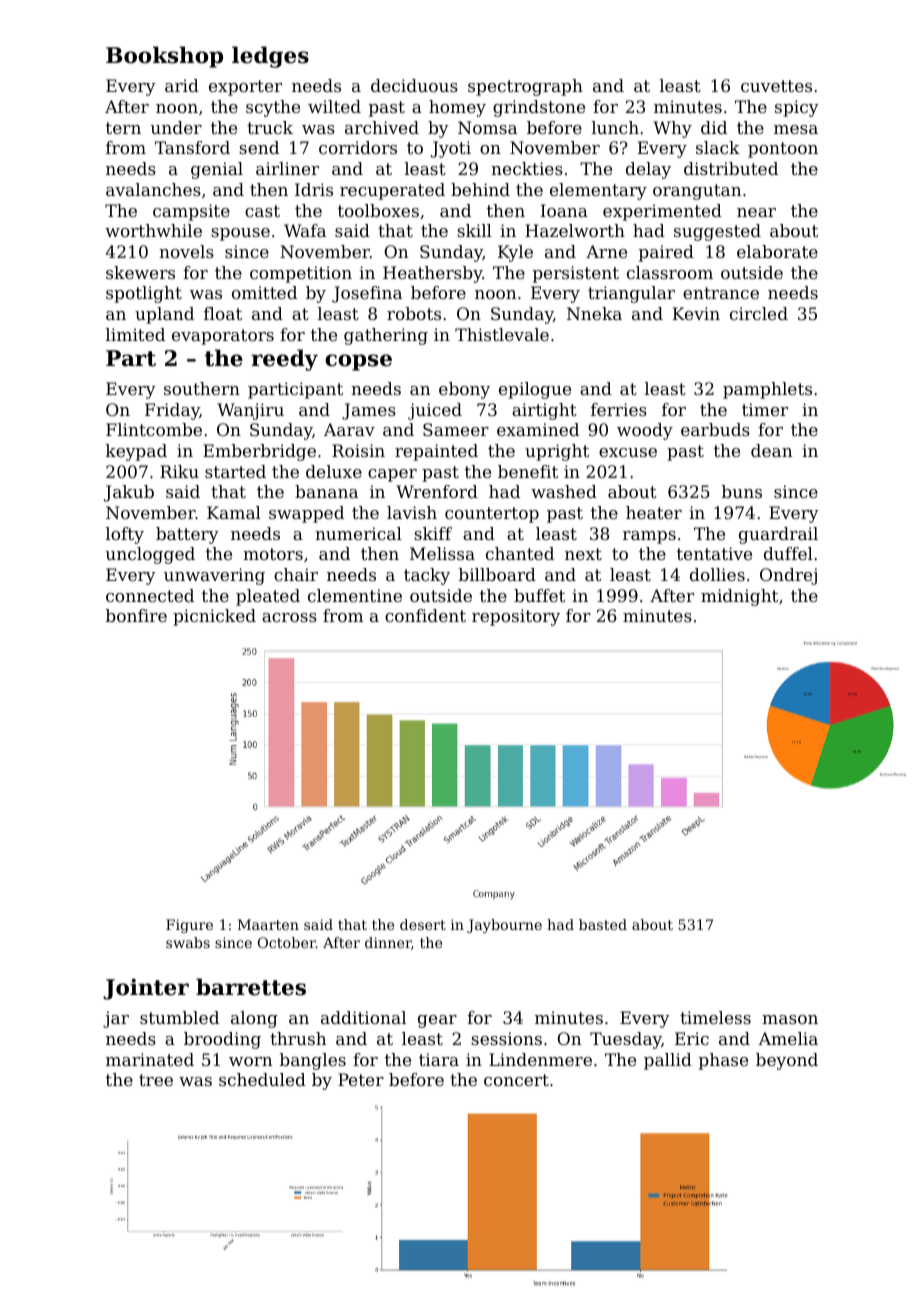 Image resolution: width=924 pixels, height=1308 pixels. I want to click on beyond, so click(787, 1061).
